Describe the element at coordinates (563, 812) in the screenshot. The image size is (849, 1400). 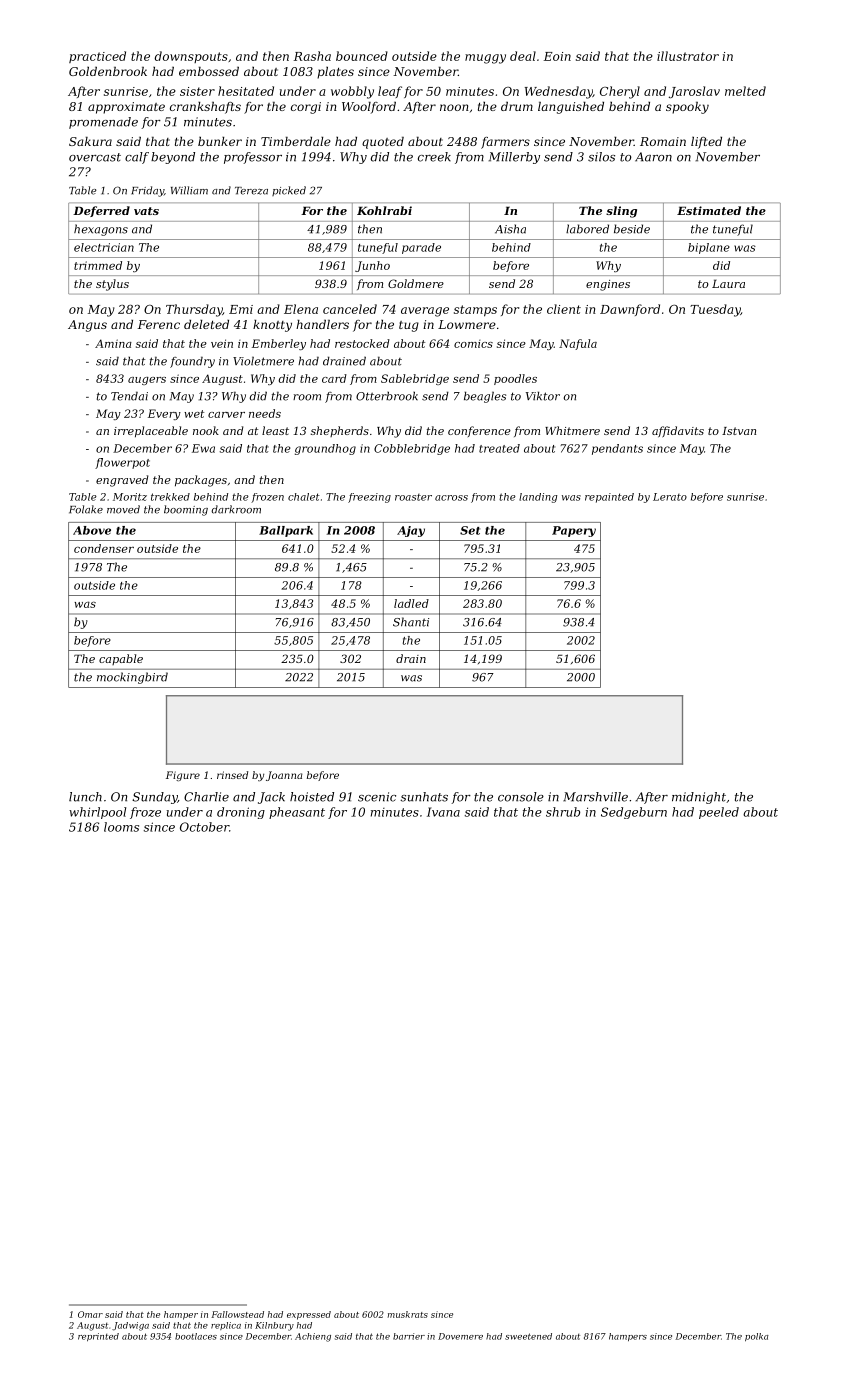
I see `shrub` at that location.
